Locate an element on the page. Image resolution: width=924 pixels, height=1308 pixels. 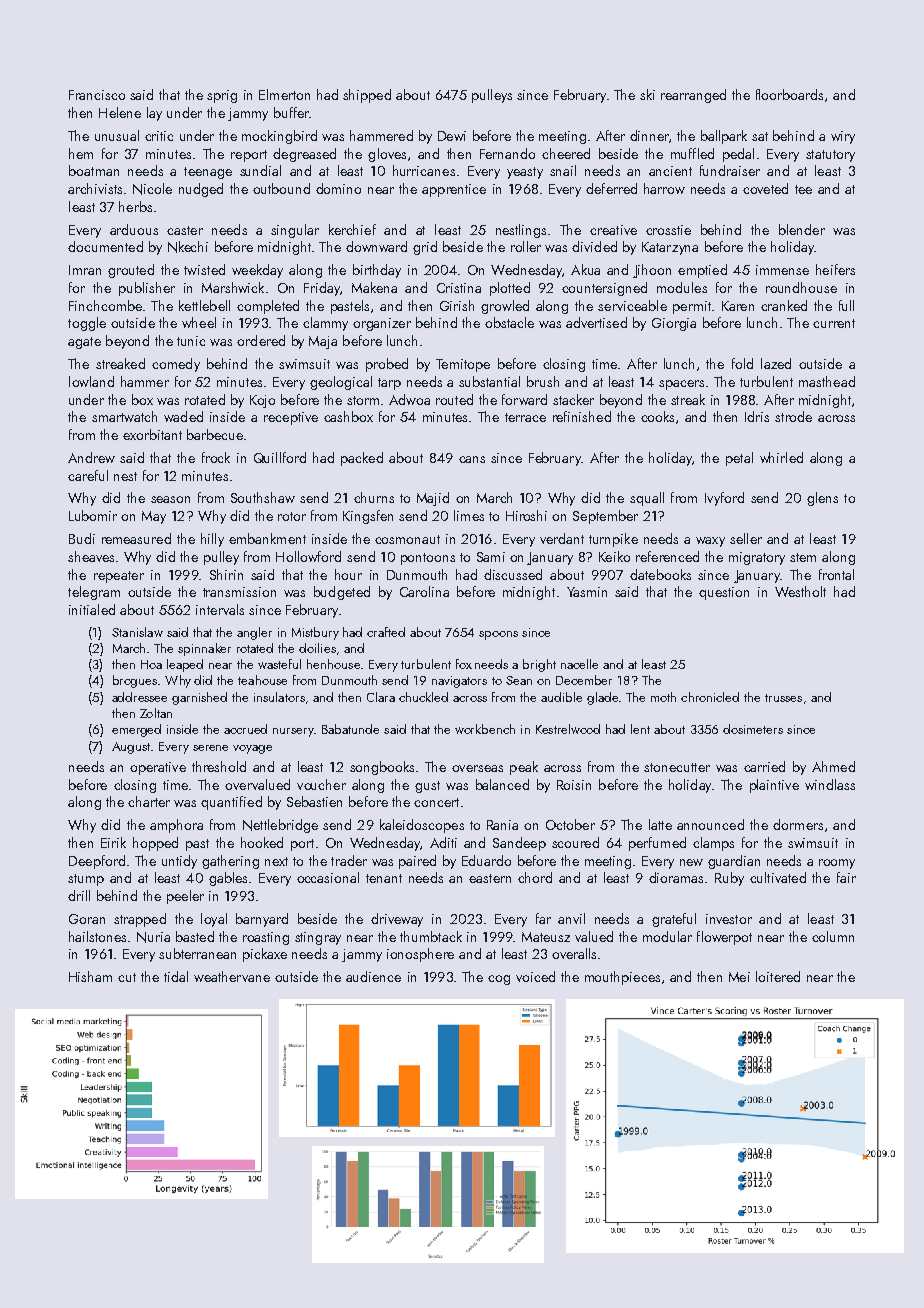
peeler is located at coordinates (185, 897).
